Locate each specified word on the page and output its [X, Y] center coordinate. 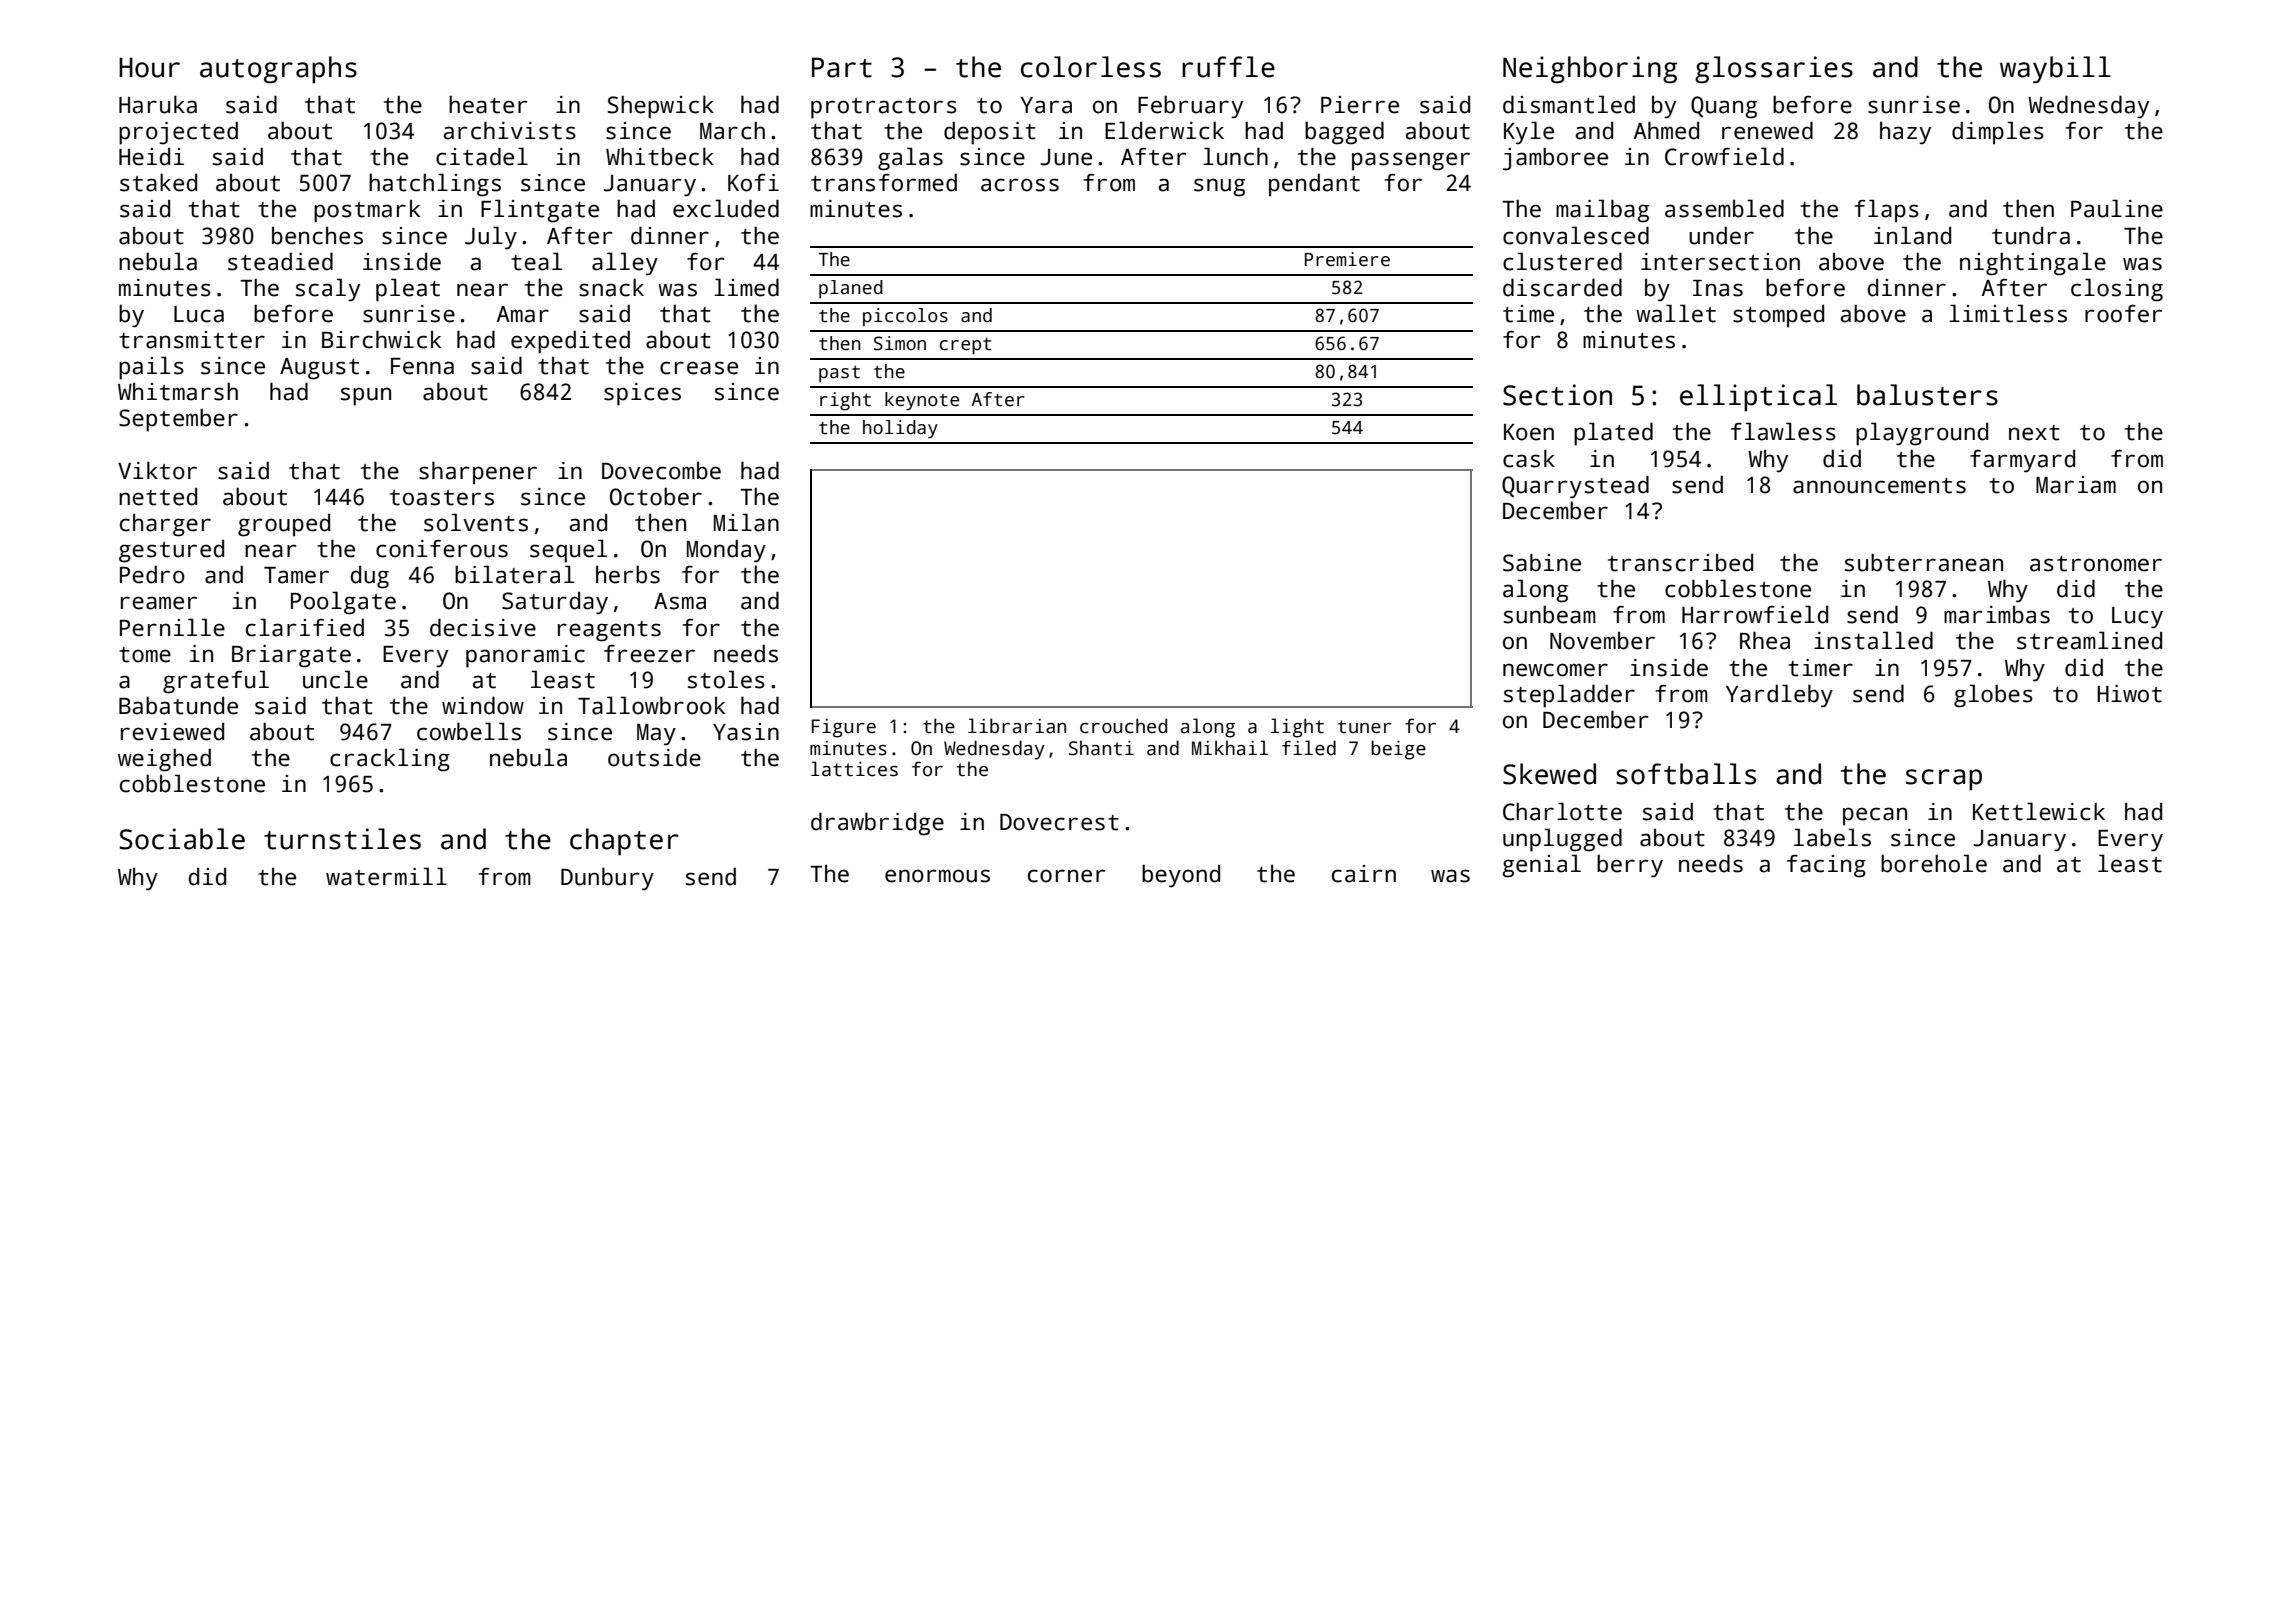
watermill [386, 876]
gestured [171, 551]
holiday [900, 429]
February [1190, 107]
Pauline [2117, 208]
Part [842, 67]
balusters [1927, 395]
